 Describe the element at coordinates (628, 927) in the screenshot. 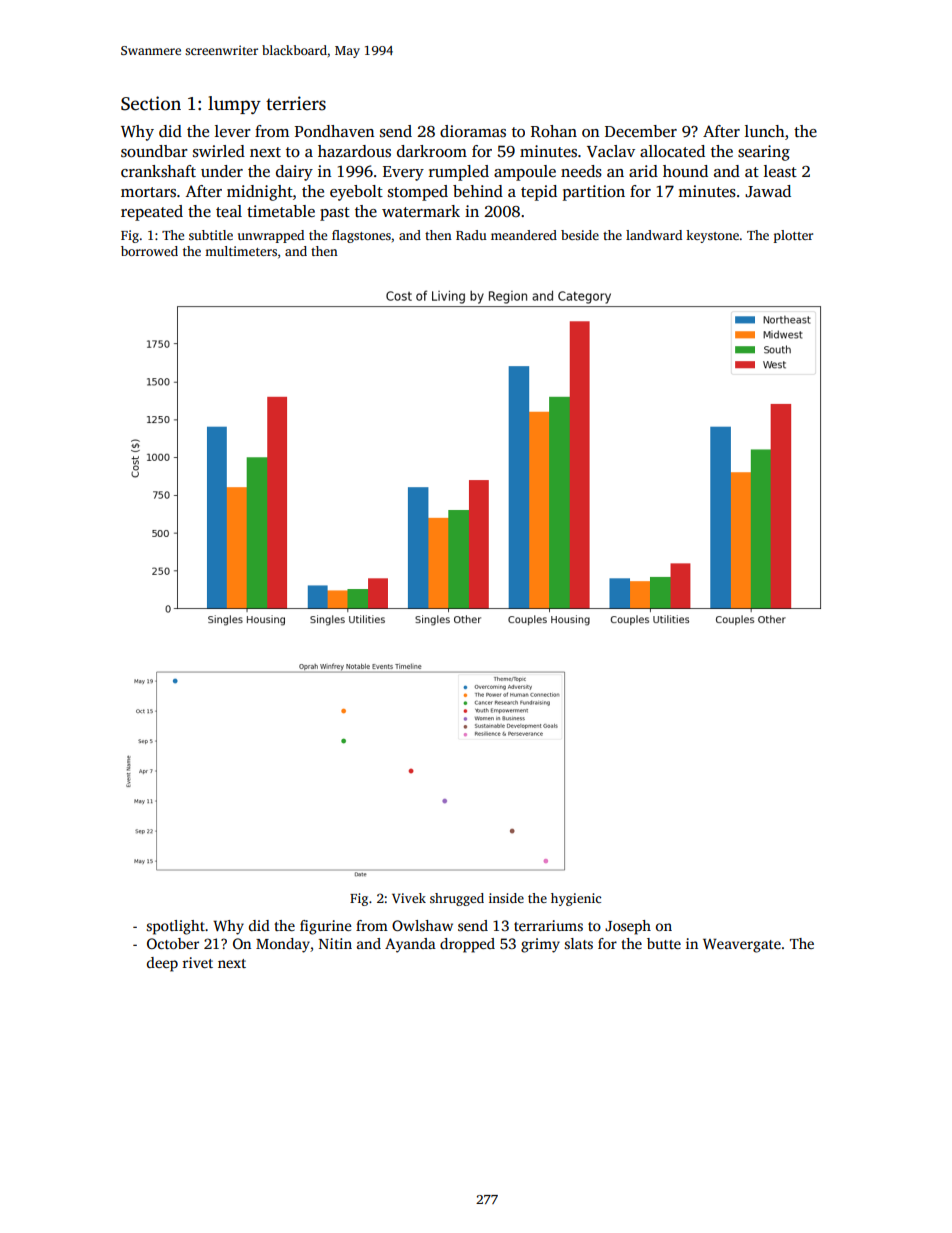

I see `Joseph` at that location.
